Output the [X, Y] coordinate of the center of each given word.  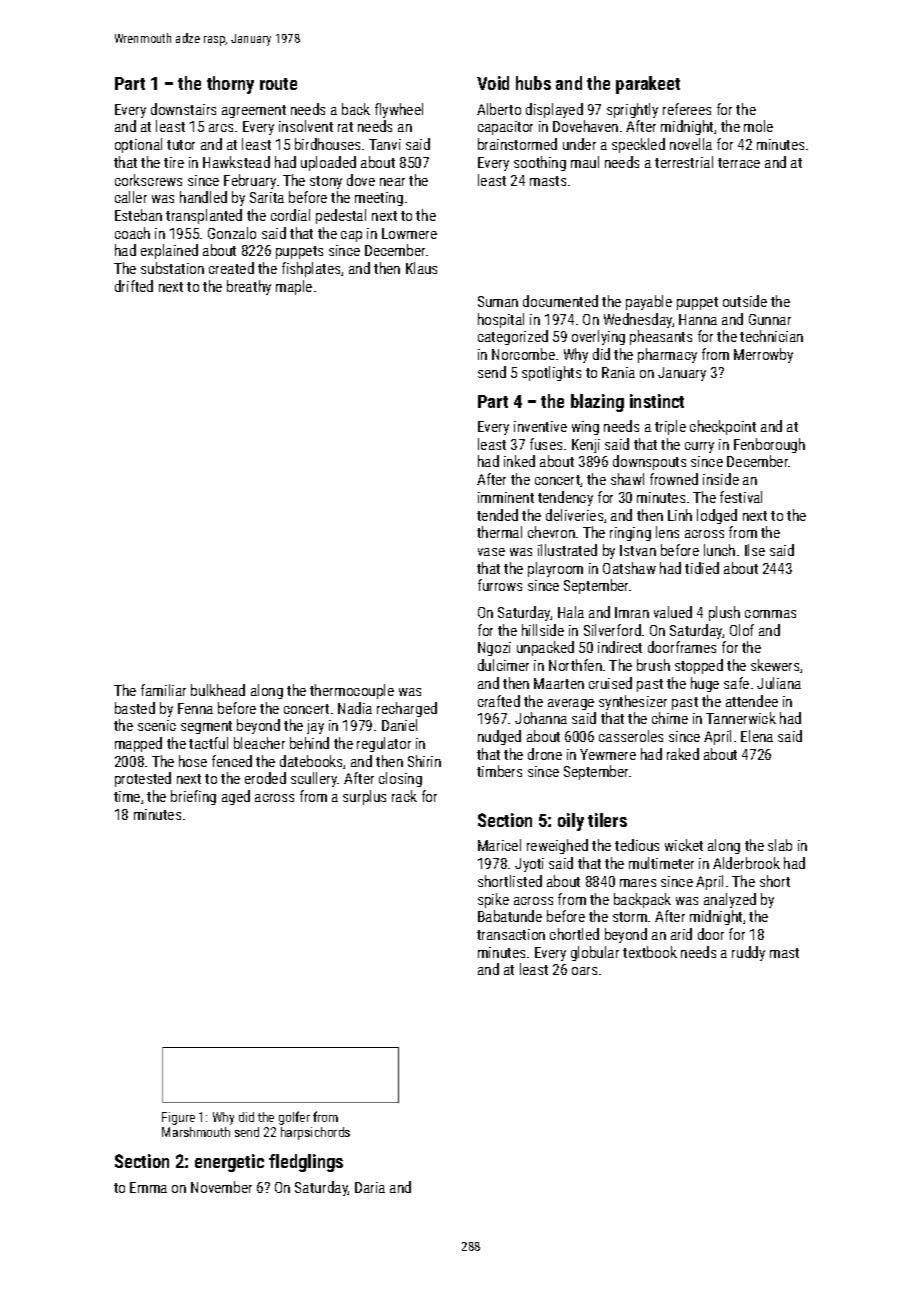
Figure [178, 1118]
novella [691, 144]
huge [705, 684]
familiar [163, 690]
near [392, 182]
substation [172, 268]
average [571, 704]
